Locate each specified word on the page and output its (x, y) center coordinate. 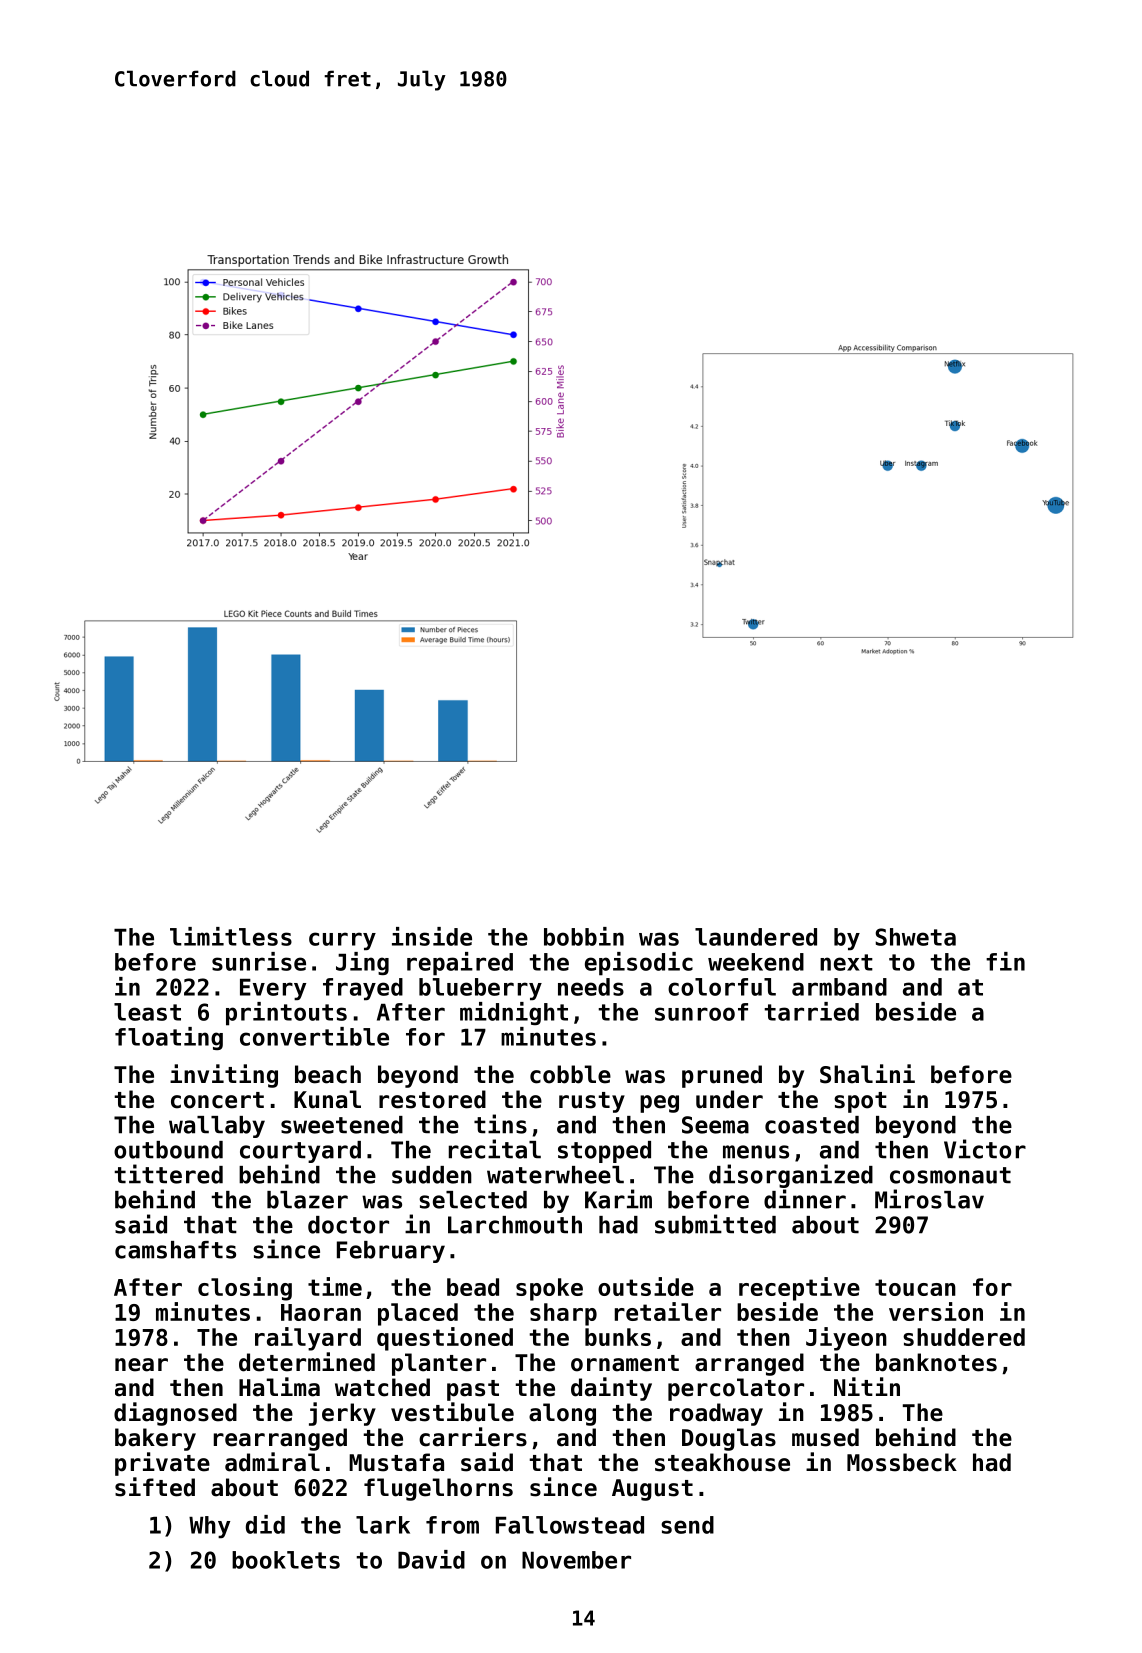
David (431, 1559)
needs (591, 987)
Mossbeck (902, 1462)
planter (439, 1364)
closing (245, 1289)
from (452, 1525)
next (846, 962)
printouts (286, 1014)
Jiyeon (846, 1339)
